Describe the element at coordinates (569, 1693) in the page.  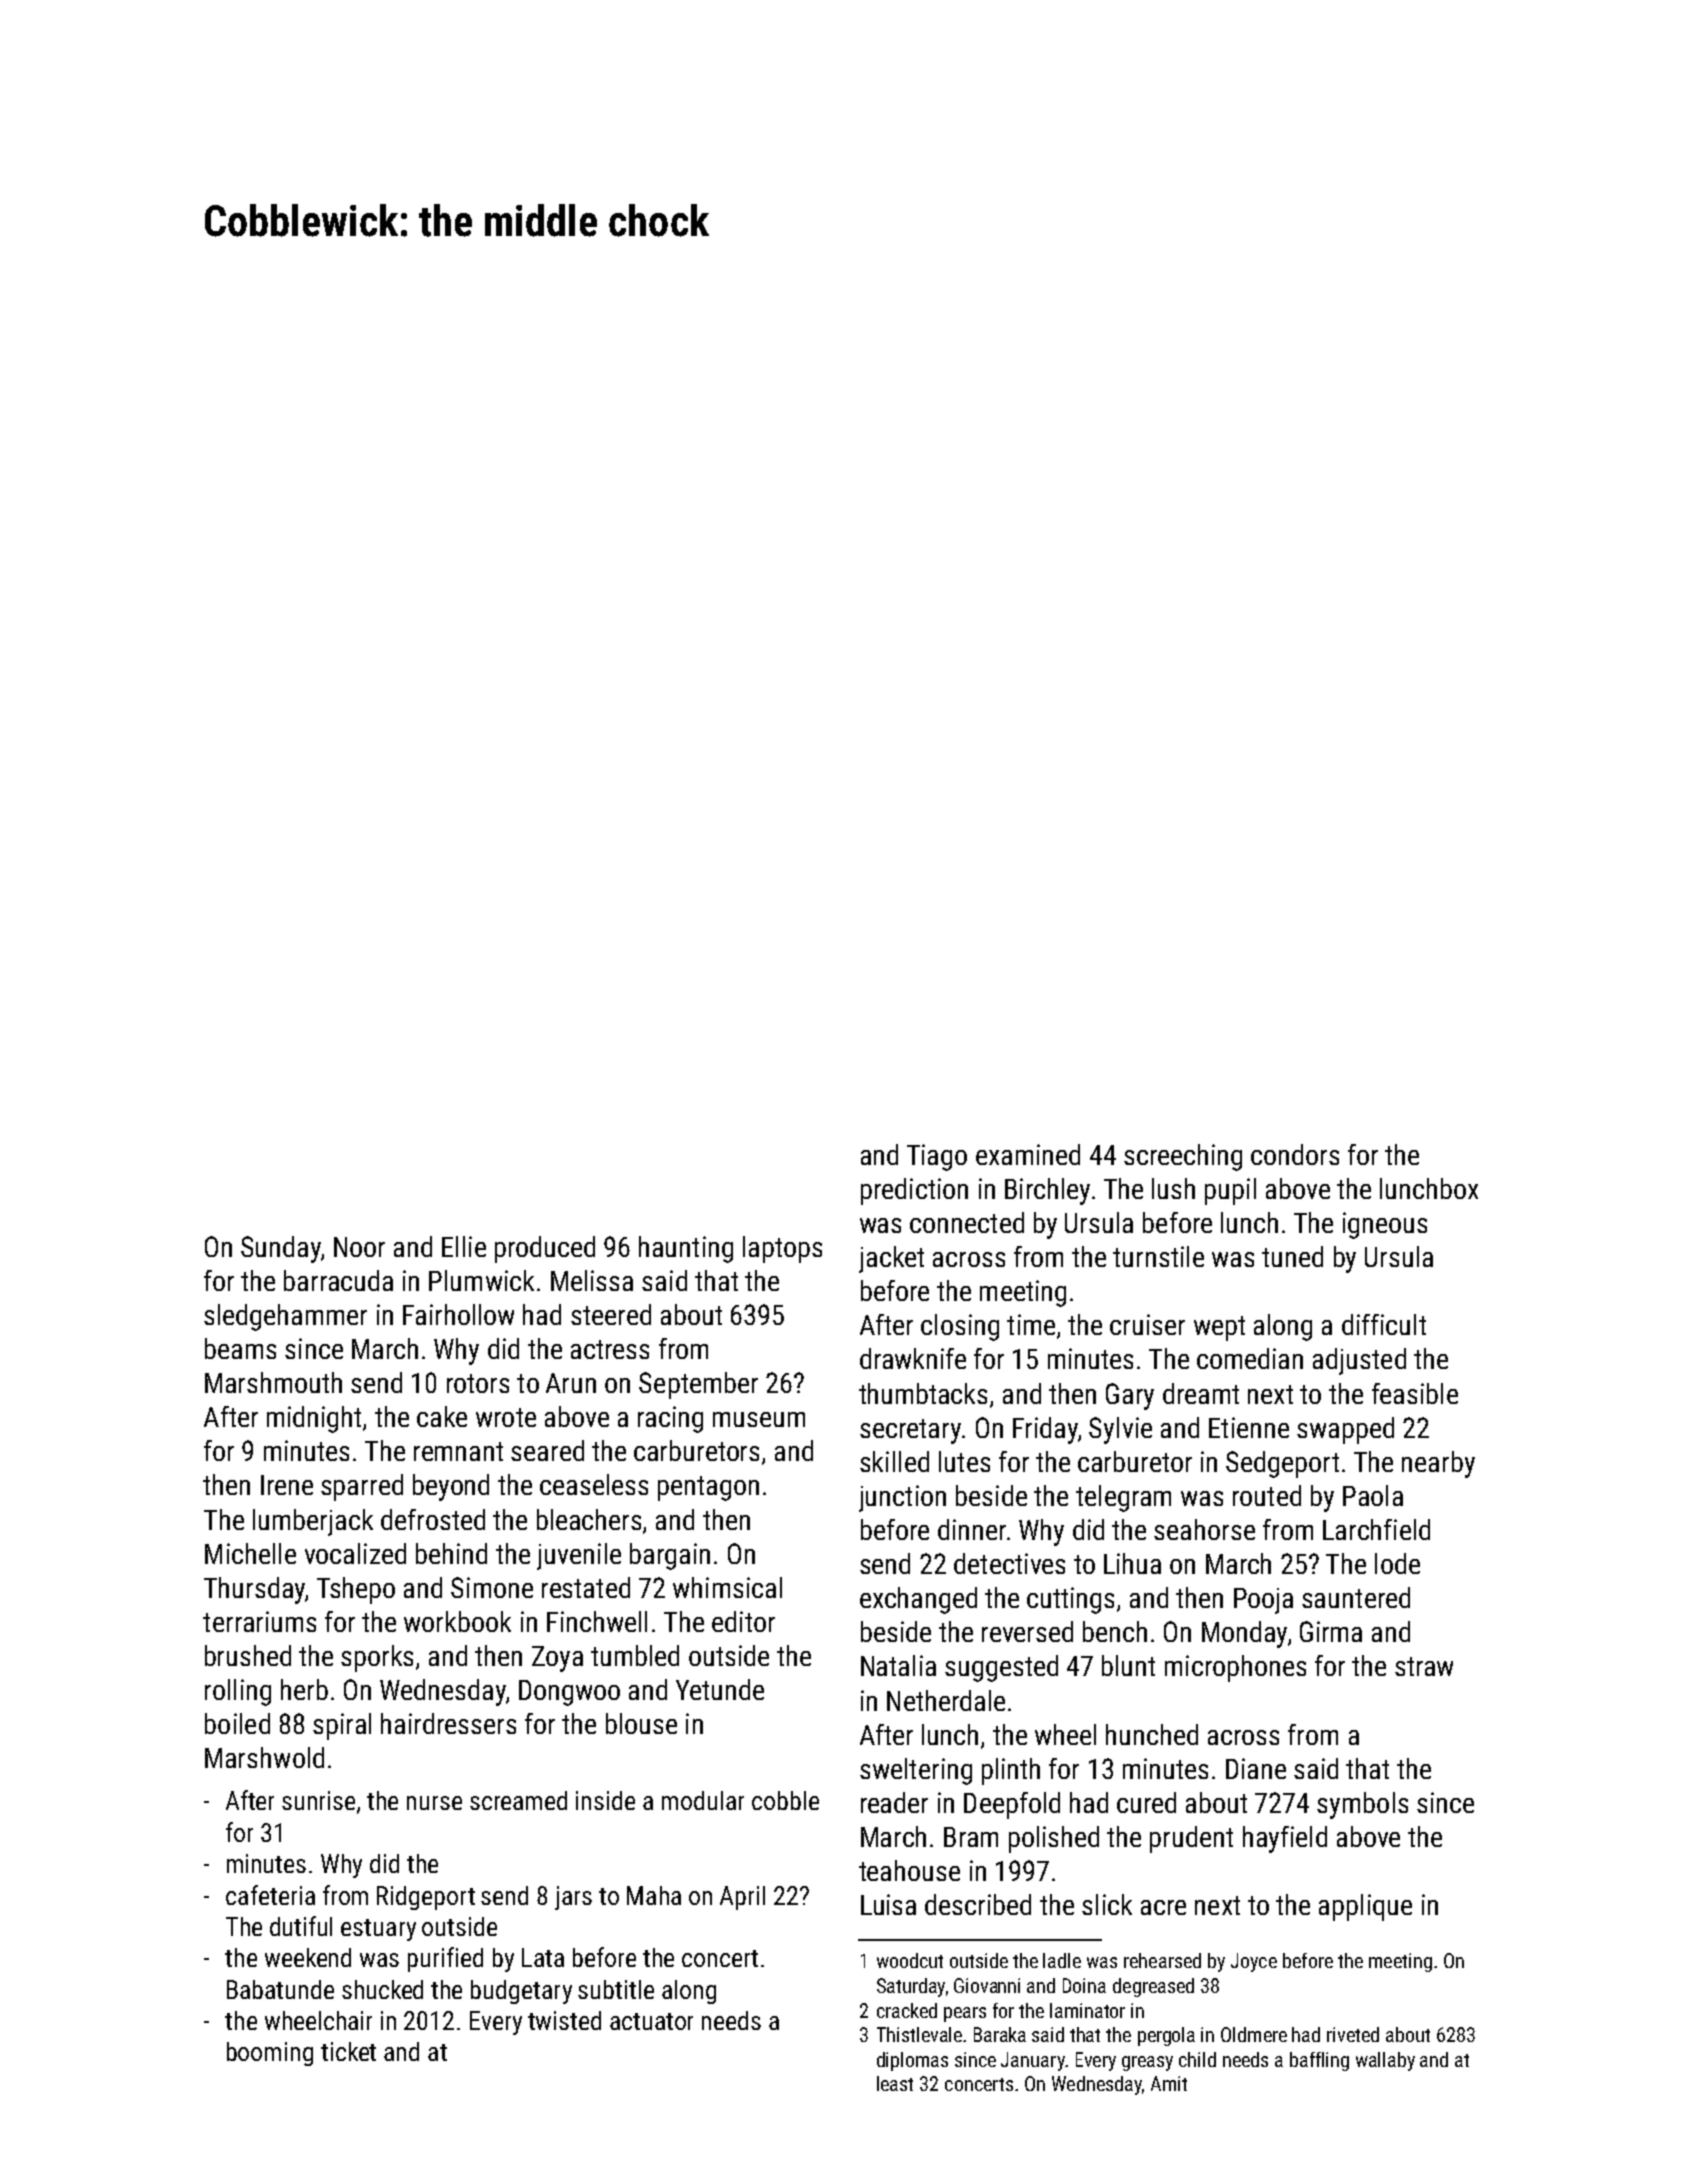
I see `Dongwoo` at that location.
